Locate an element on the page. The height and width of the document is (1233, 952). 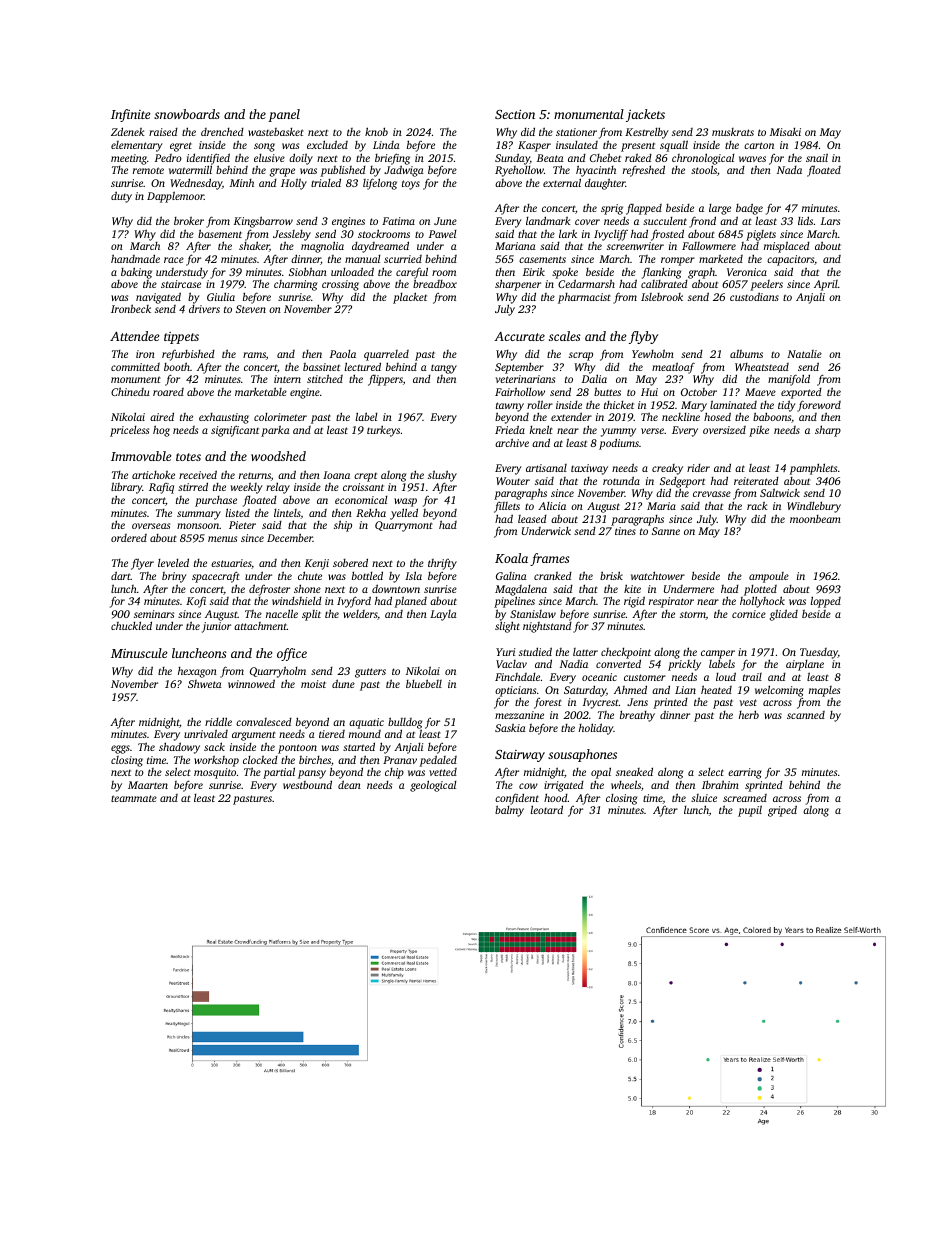
eggs is located at coordinates (120, 749).
